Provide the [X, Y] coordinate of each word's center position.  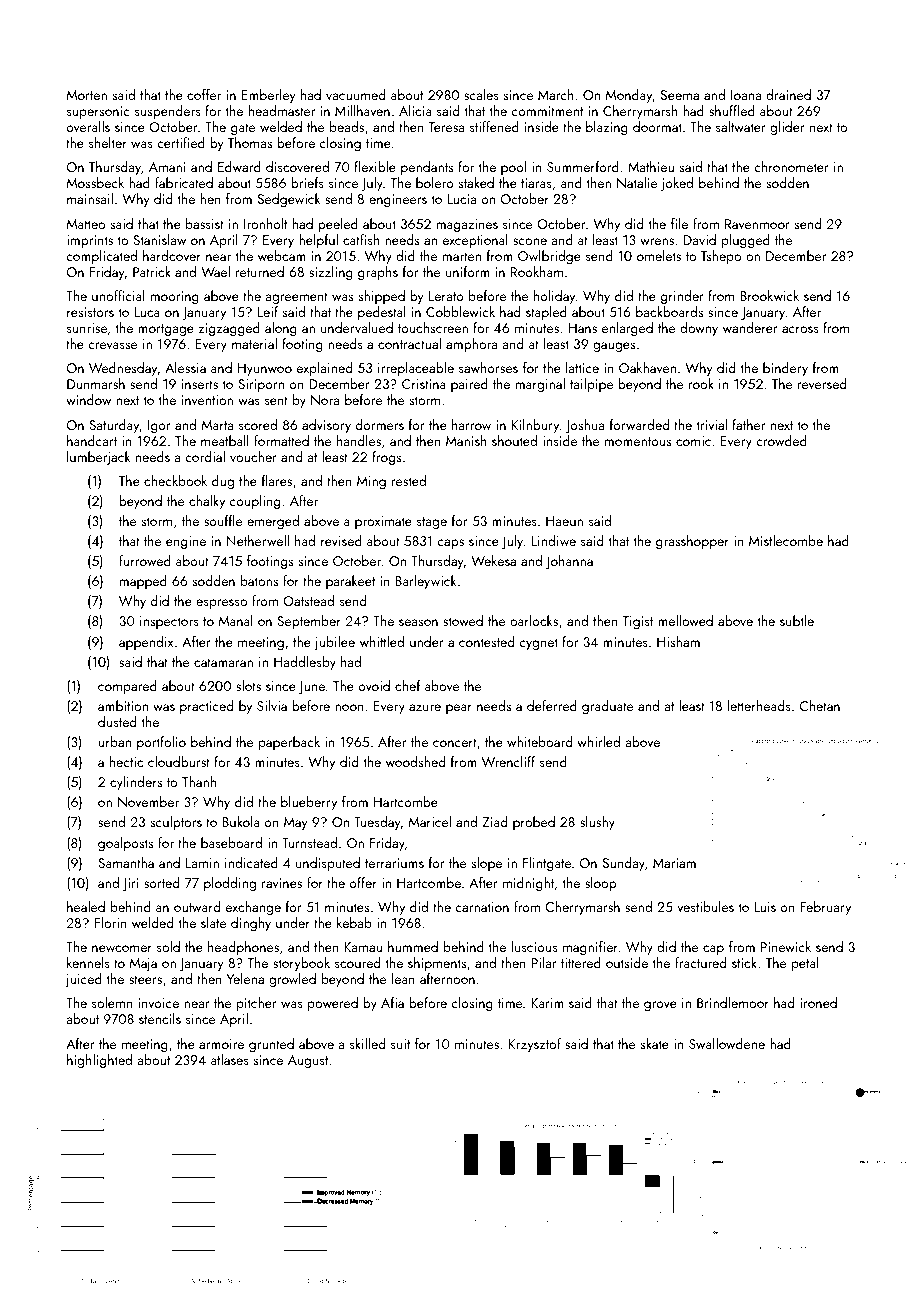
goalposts [125, 844]
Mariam [674, 863]
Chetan [820, 705]
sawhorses [488, 367]
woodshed [415, 761]
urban [115, 741]
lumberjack [99, 458]
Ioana [746, 95]
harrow [471, 424]
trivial [711, 424]
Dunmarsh [96, 383]
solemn [112, 1002]
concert [455, 742]
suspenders [168, 112]
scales [481, 94]
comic [693, 441]
